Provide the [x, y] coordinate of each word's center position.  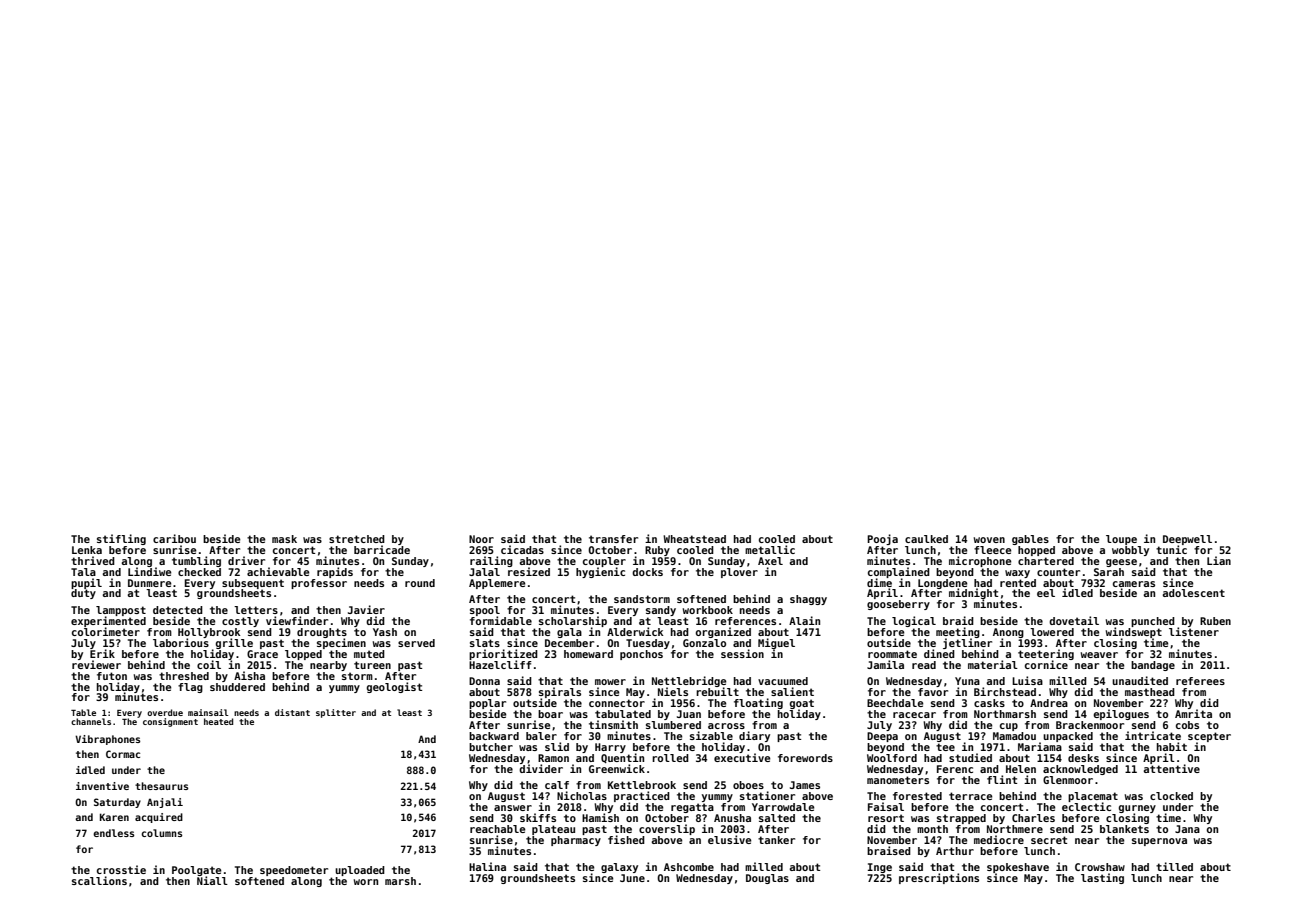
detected [178, 610]
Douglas [767, 879]
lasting [1102, 878]
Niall [212, 880]
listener [1194, 631]
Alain [804, 620]
